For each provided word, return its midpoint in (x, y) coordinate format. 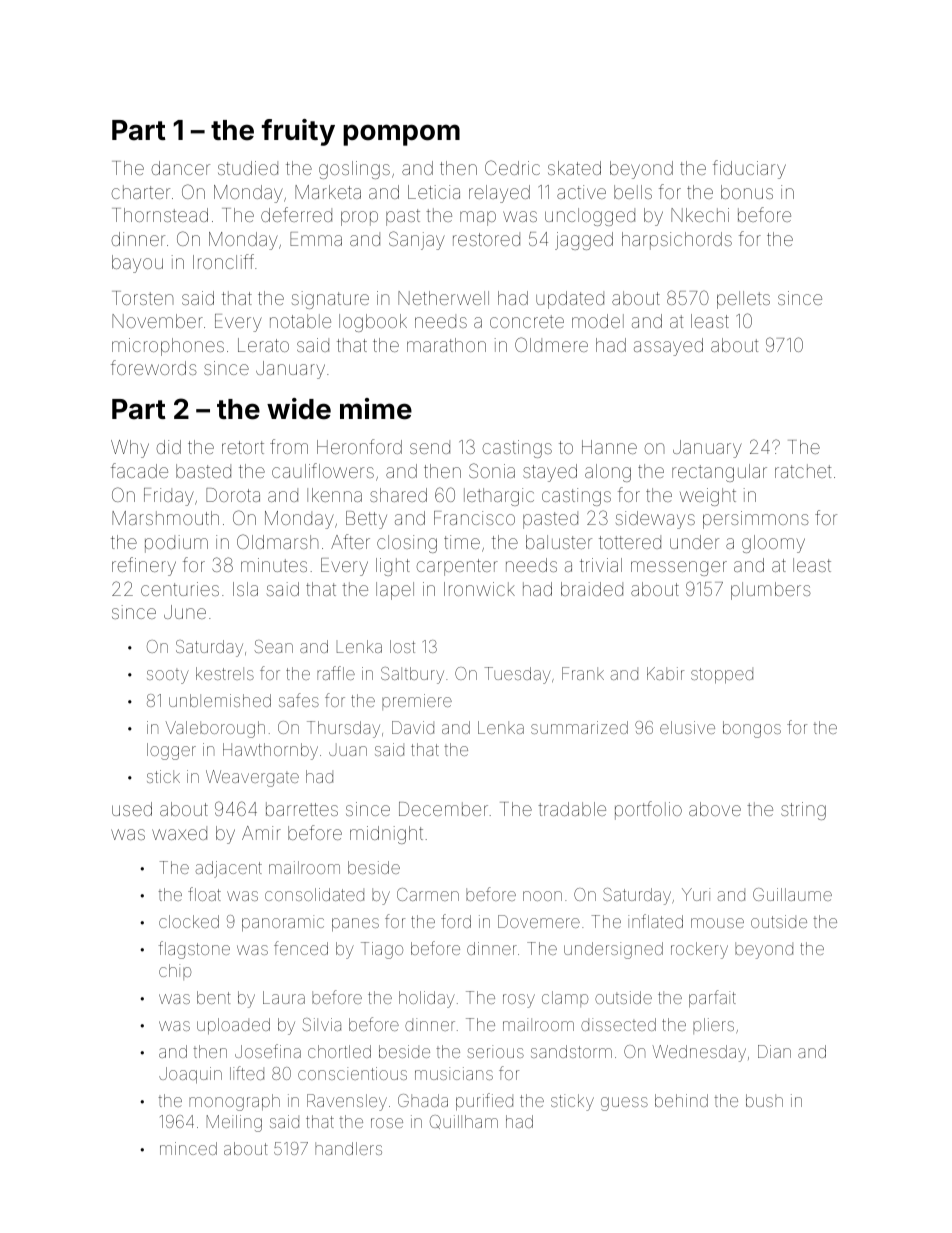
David (413, 727)
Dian (774, 1051)
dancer (180, 168)
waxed (179, 833)
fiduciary (749, 169)
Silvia (321, 1024)
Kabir (665, 673)
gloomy (773, 544)
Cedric (512, 167)
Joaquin (190, 1075)
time (462, 542)
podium (176, 544)
